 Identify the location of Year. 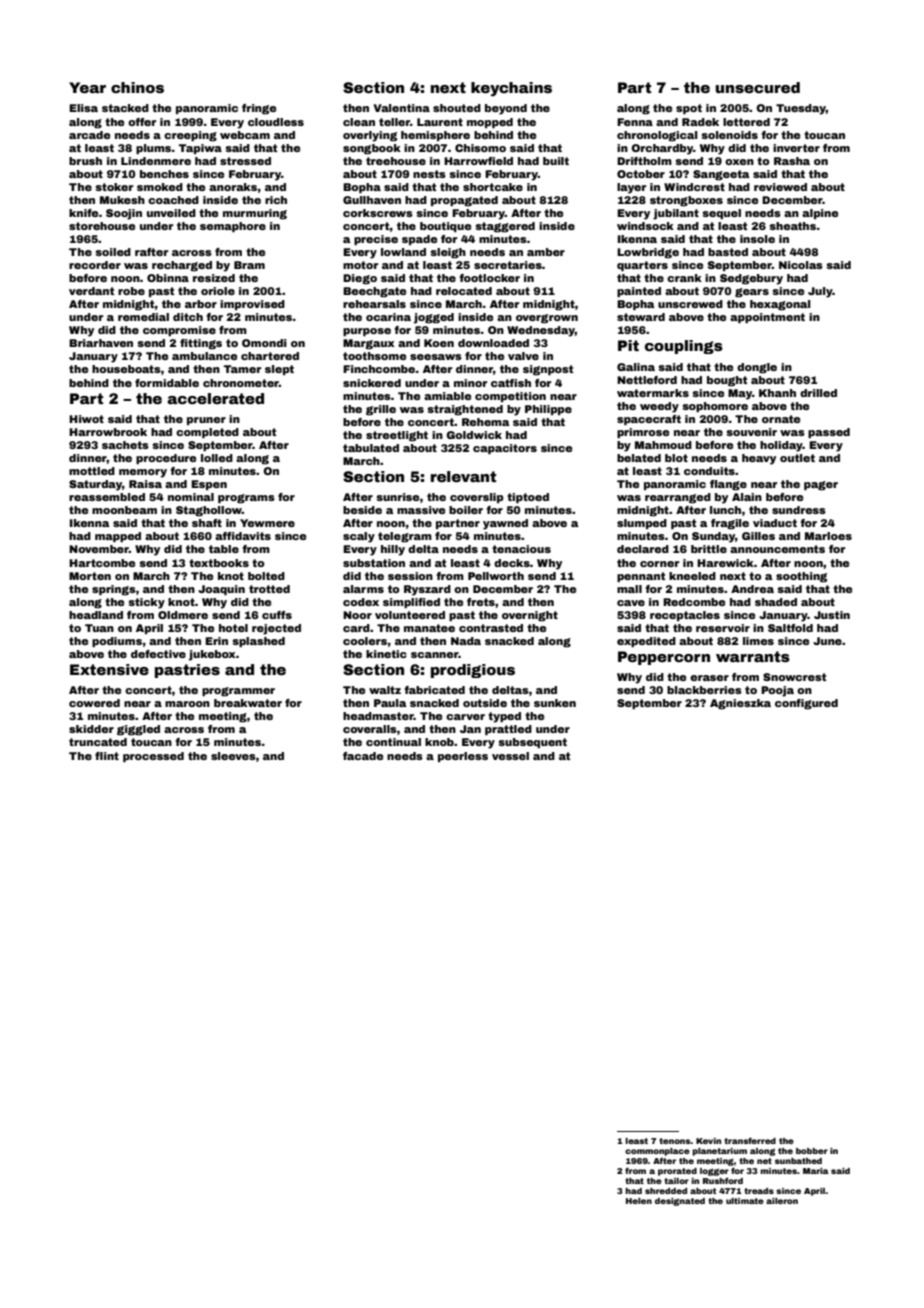
(87, 87).
